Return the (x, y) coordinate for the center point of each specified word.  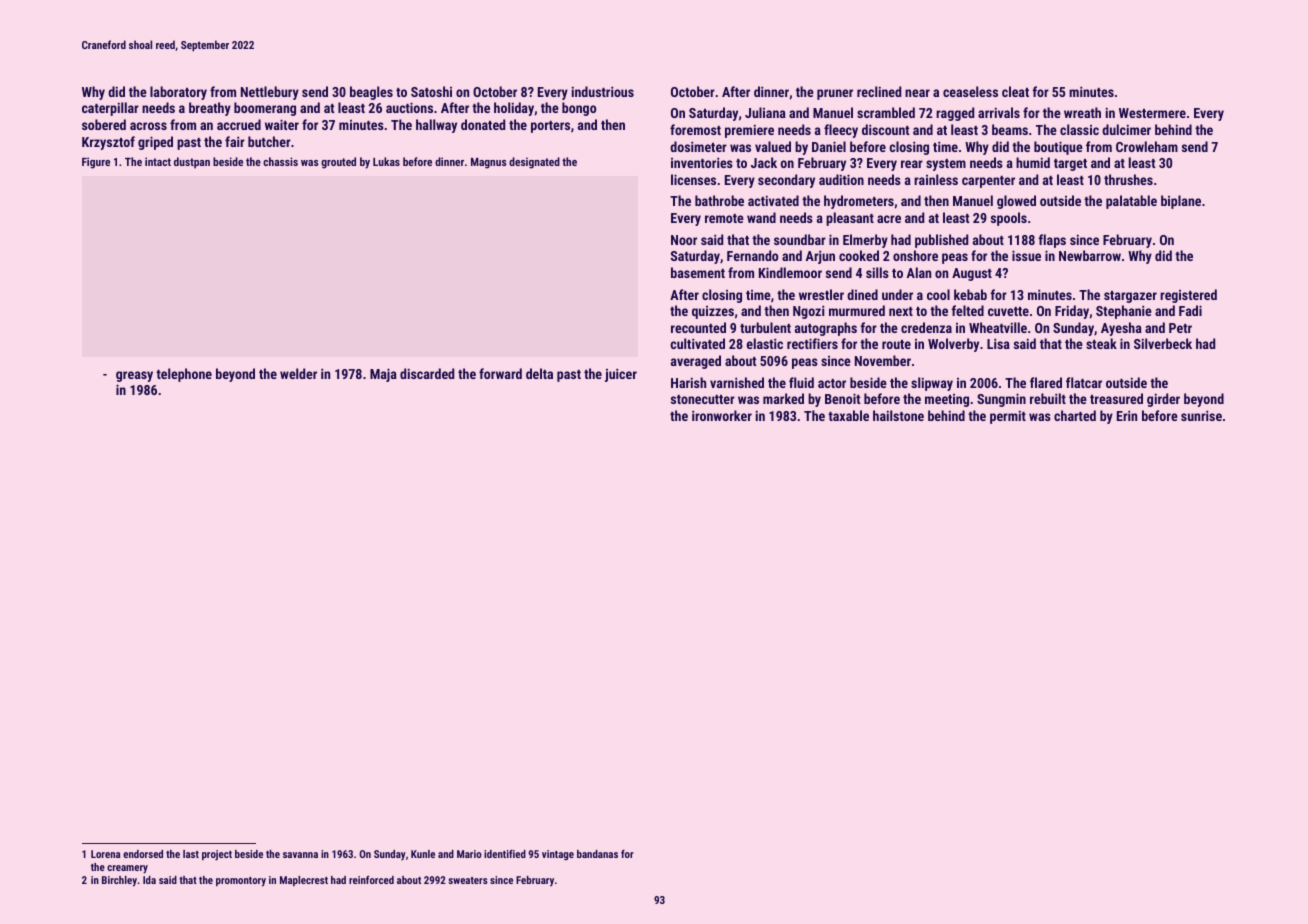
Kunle (423, 854)
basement (698, 272)
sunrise (1201, 415)
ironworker (722, 415)
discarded (427, 373)
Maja (383, 375)
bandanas (597, 854)
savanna (300, 855)
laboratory (178, 93)
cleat (1015, 91)
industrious (603, 91)
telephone (184, 375)
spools (1009, 219)
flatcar (1084, 382)
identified (505, 854)
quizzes (713, 312)
